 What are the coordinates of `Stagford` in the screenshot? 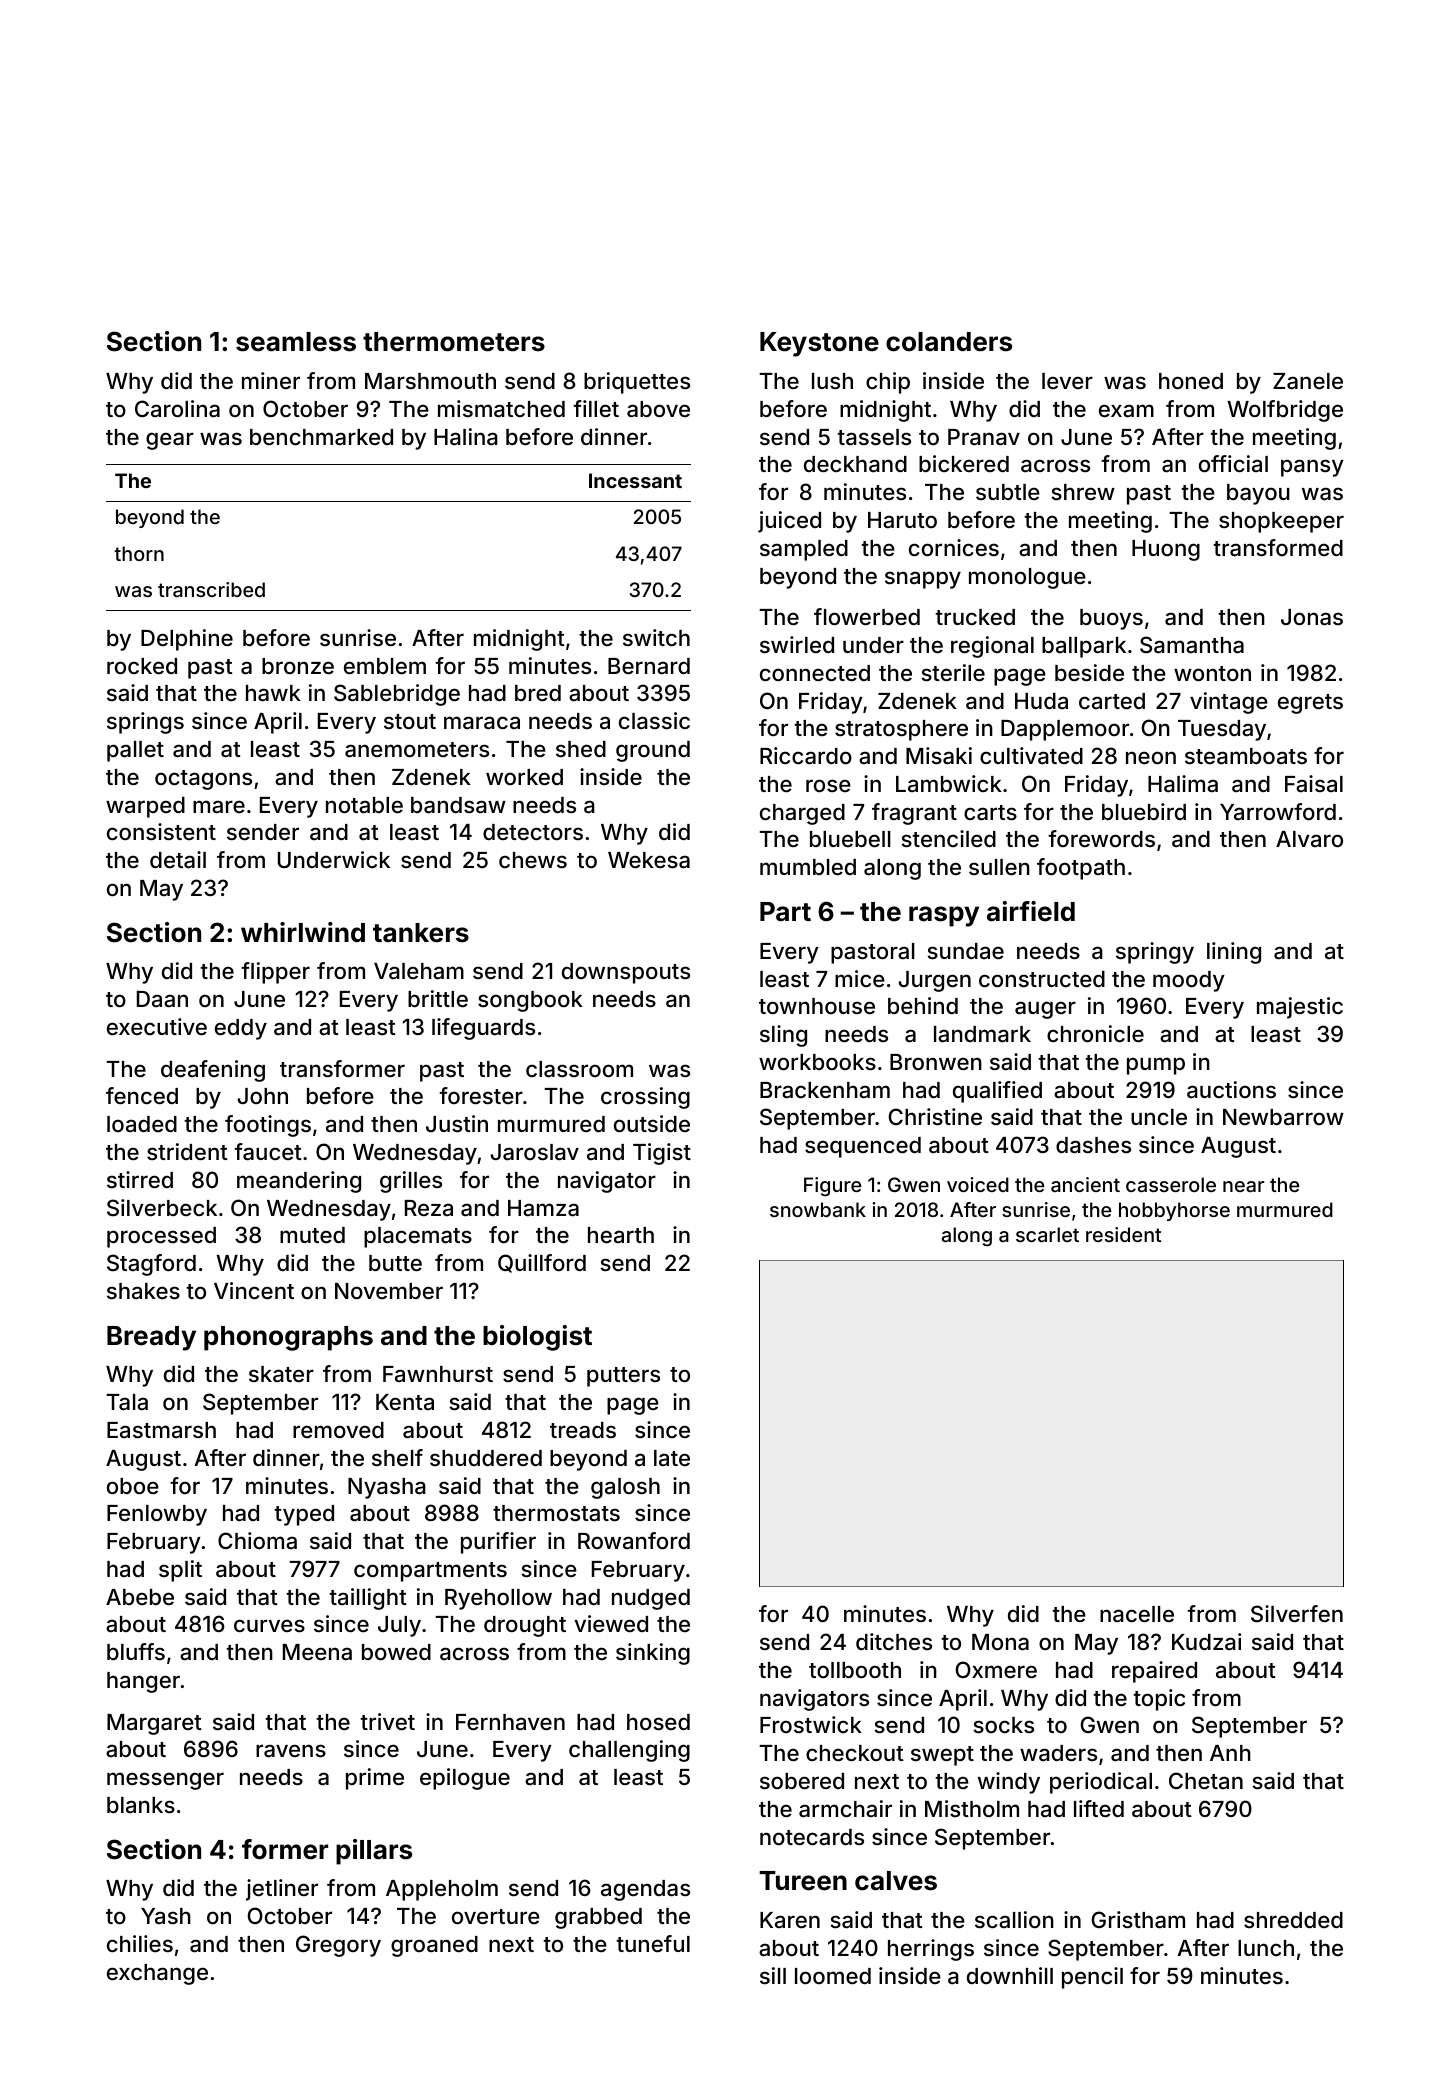 It's located at (151, 1265).
